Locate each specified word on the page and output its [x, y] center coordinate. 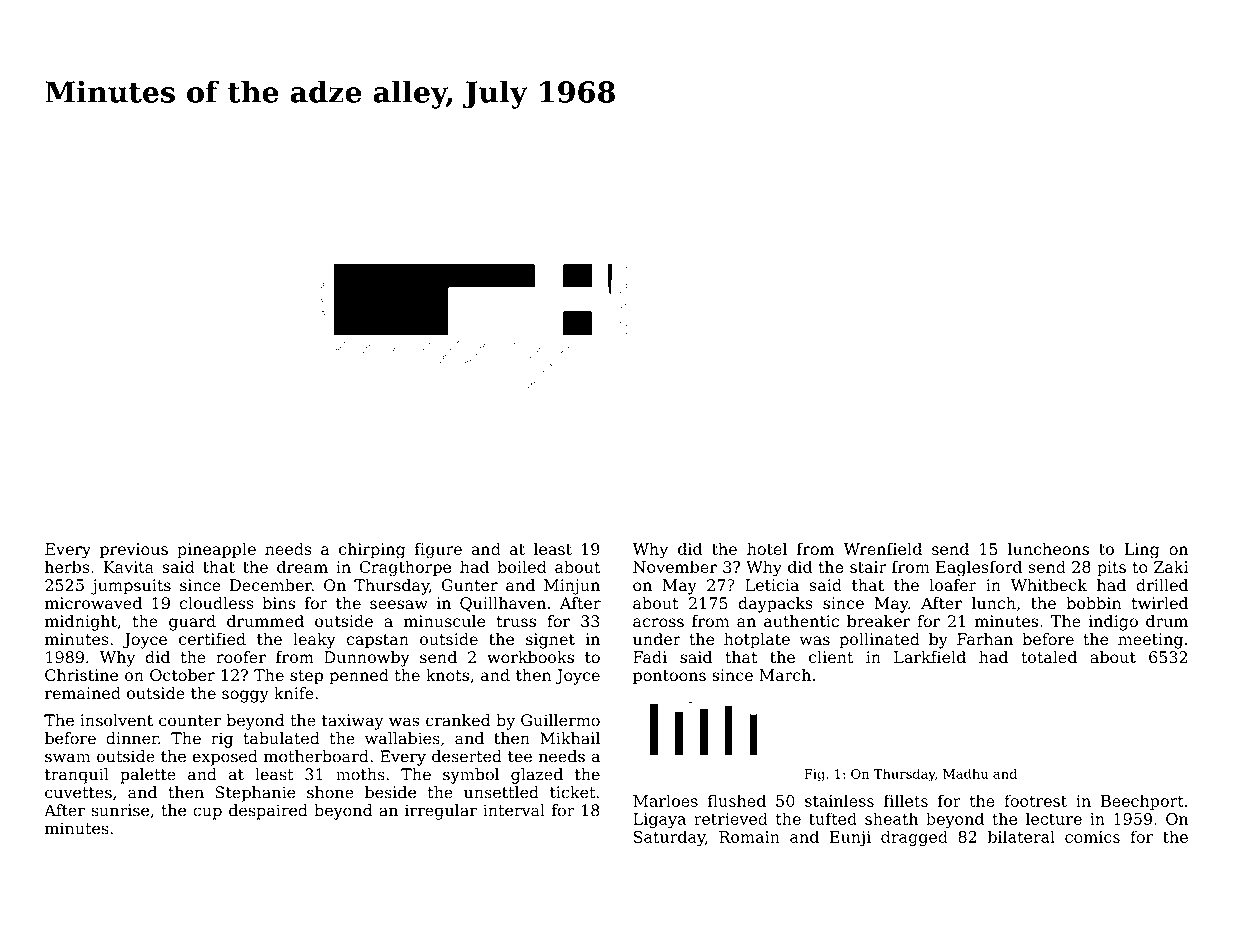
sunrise [120, 810]
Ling [1141, 551]
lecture [1054, 818]
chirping [372, 550]
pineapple [216, 550]
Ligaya [659, 821]
